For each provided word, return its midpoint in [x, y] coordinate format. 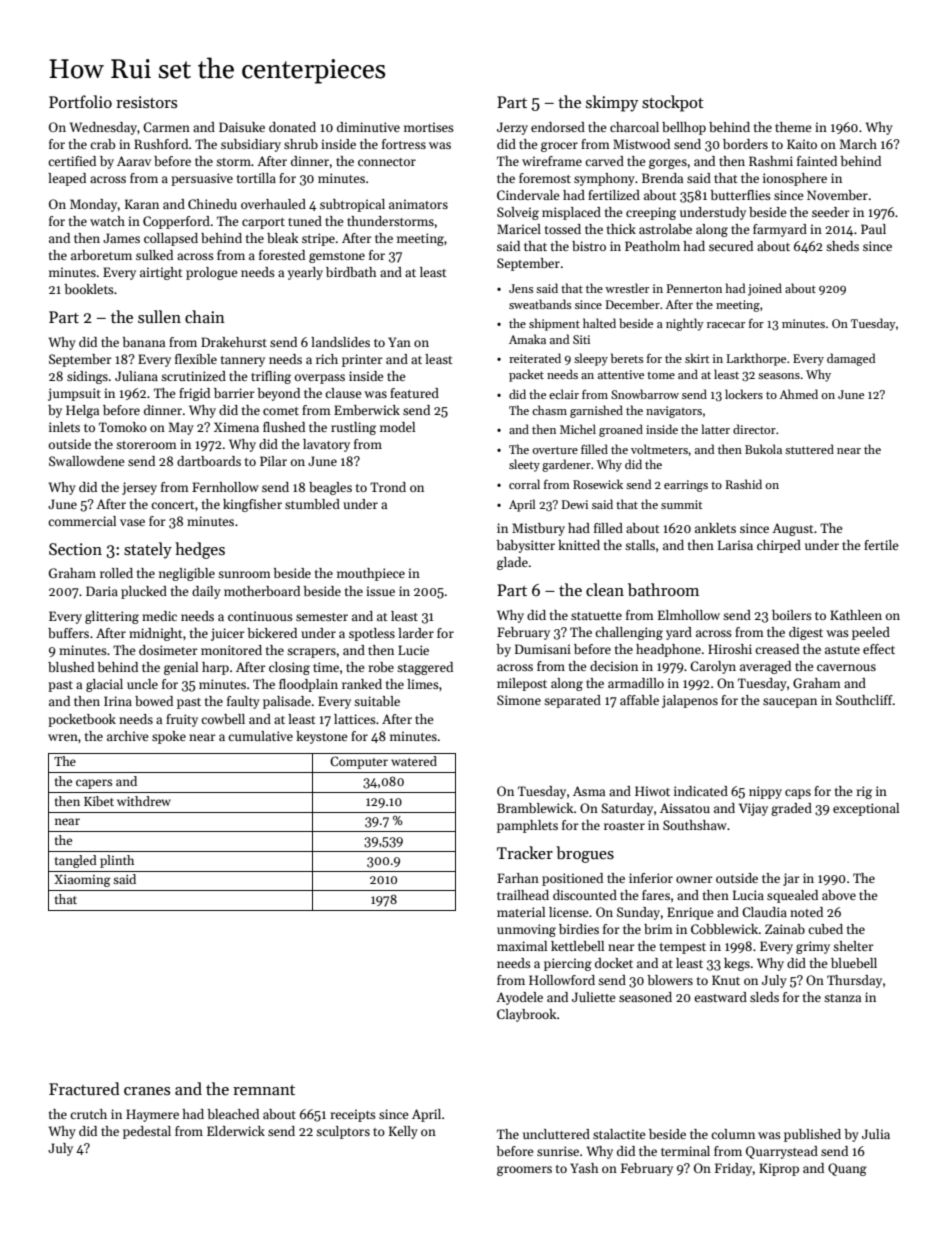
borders [745, 144]
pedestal [147, 1132]
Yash [584, 1168]
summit [681, 504]
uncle [142, 684]
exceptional [866, 809]
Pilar [273, 461]
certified [72, 161]
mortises [429, 127]
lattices [355, 719]
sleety [524, 465]
